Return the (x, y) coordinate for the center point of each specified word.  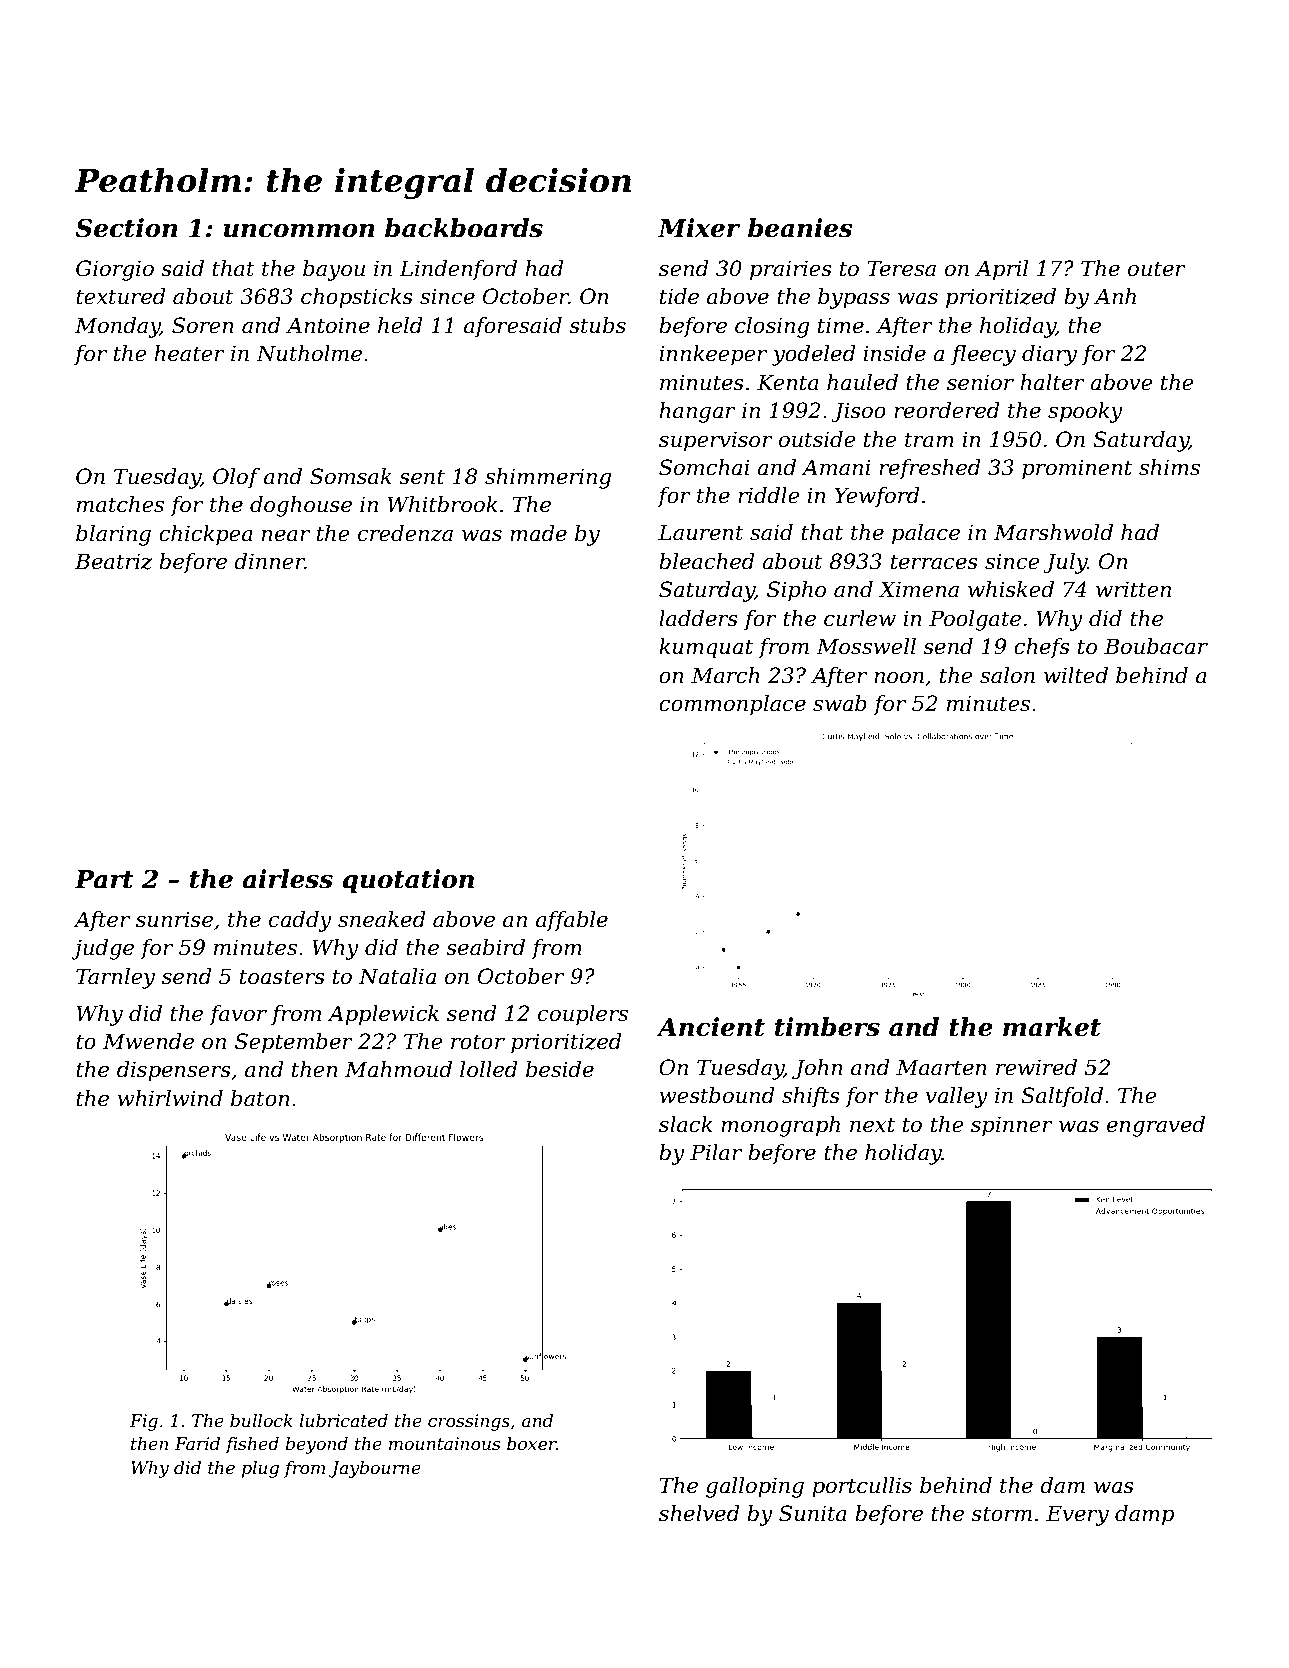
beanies (800, 228)
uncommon (299, 231)
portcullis (862, 1487)
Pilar (716, 1152)
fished (252, 1445)
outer (1157, 269)
